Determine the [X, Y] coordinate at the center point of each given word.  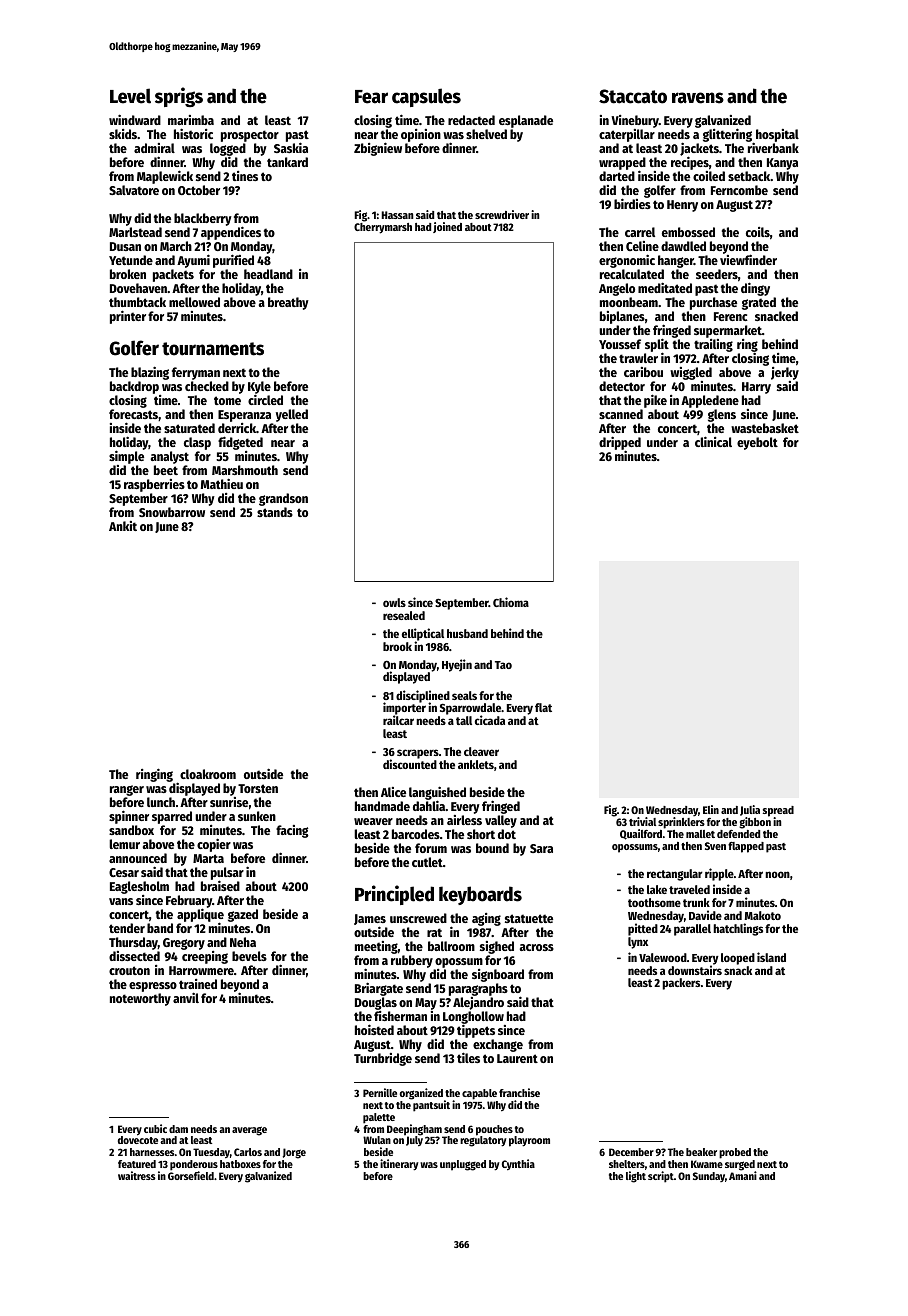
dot [507, 834]
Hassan [397, 215]
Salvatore [134, 190]
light [636, 1177]
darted [617, 176]
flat [543, 707]
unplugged [463, 1165]
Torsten [258, 788]
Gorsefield [191, 1175]
